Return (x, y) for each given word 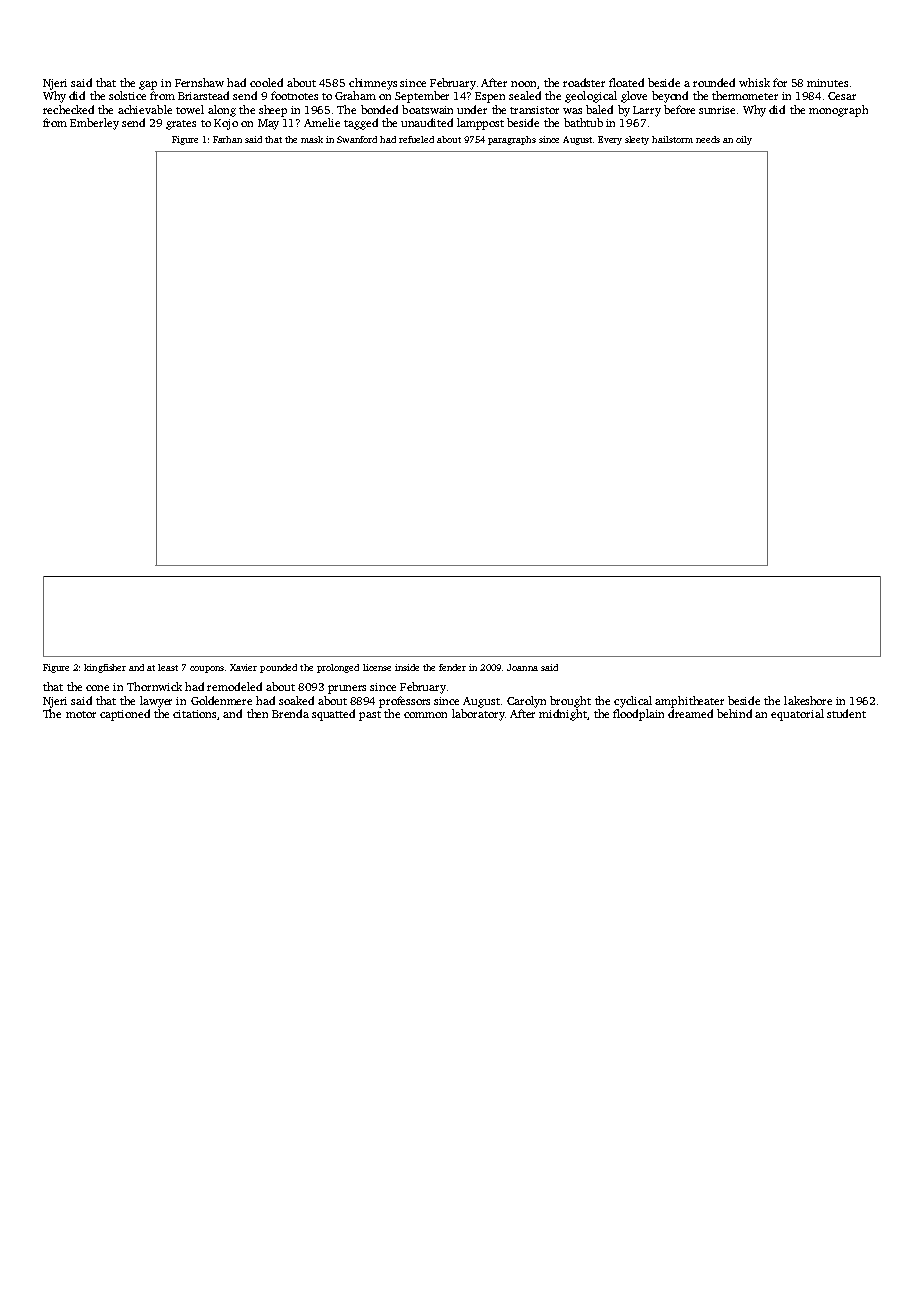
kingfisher (105, 668)
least (168, 667)
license (377, 667)
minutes (827, 83)
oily (744, 140)
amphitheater (689, 702)
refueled (416, 139)
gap (148, 85)
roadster (584, 82)
